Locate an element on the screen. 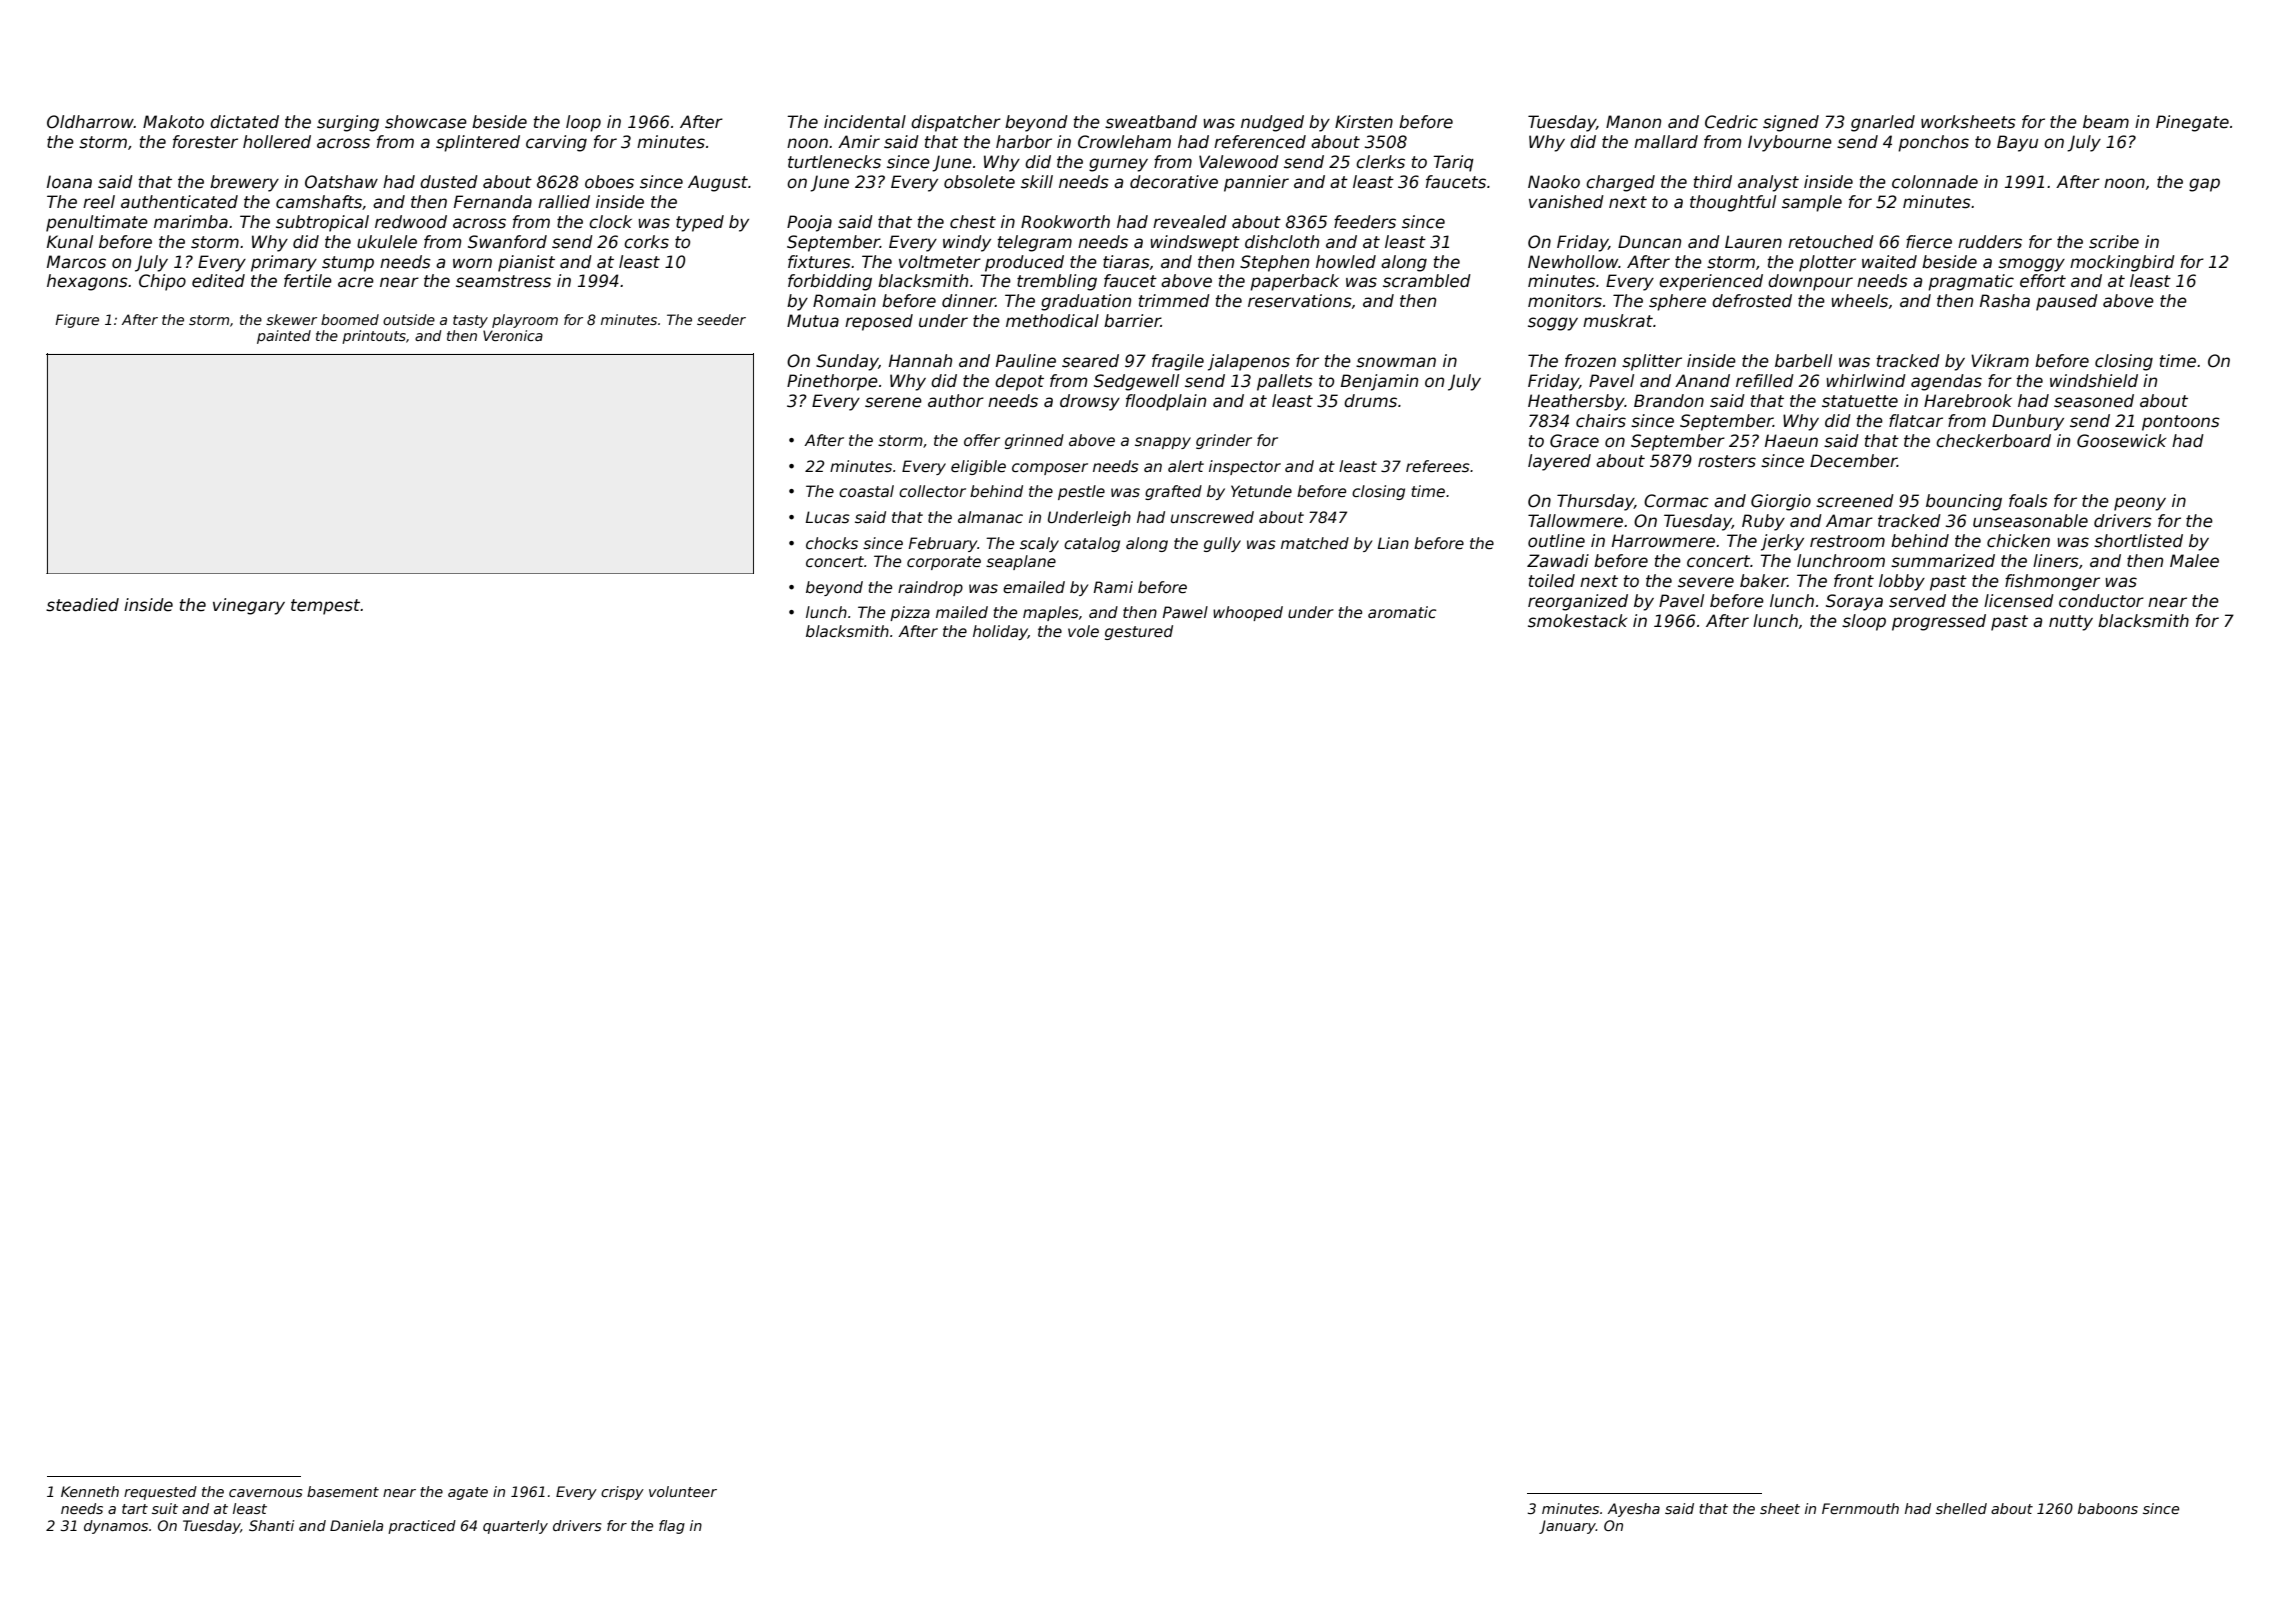 This screenshot has height=1614, width=2282. practiced is located at coordinates (422, 1527).
